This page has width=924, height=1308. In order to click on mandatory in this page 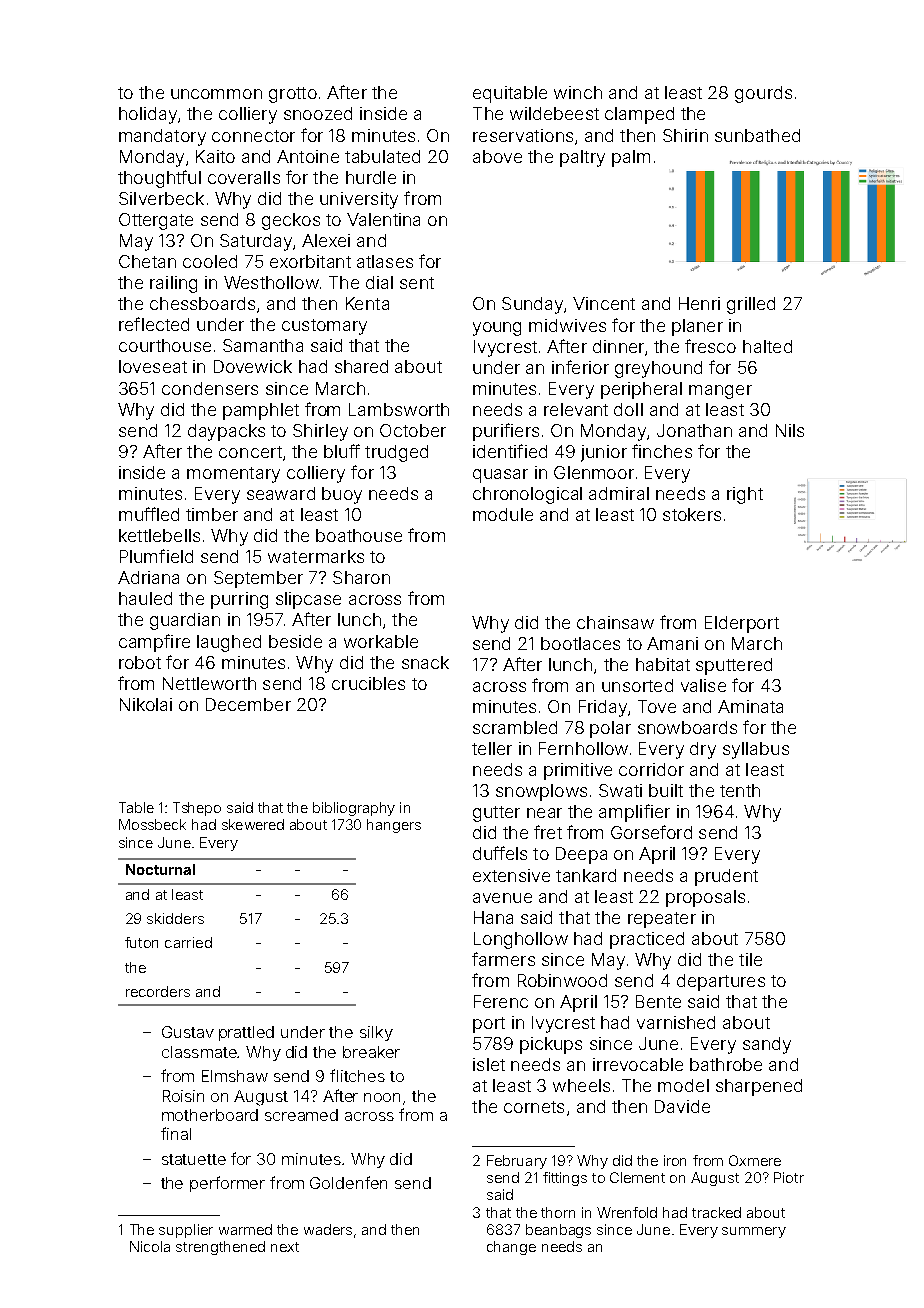, I will do `click(162, 137)`.
